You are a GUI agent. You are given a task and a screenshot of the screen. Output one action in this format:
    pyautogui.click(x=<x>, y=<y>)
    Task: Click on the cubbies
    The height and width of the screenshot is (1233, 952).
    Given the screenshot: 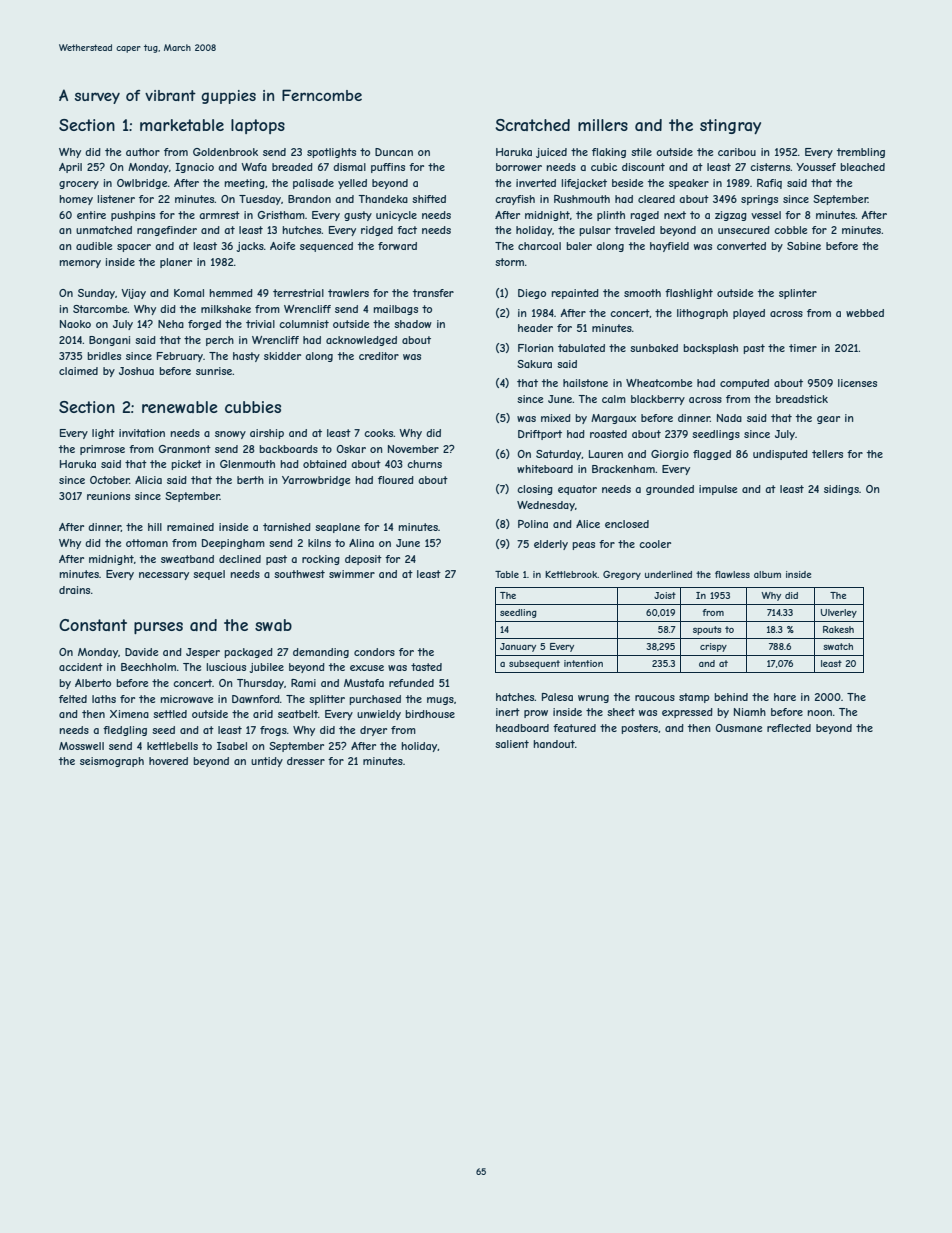 What is the action you would take?
    pyautogui.click(x=253, y=407)
